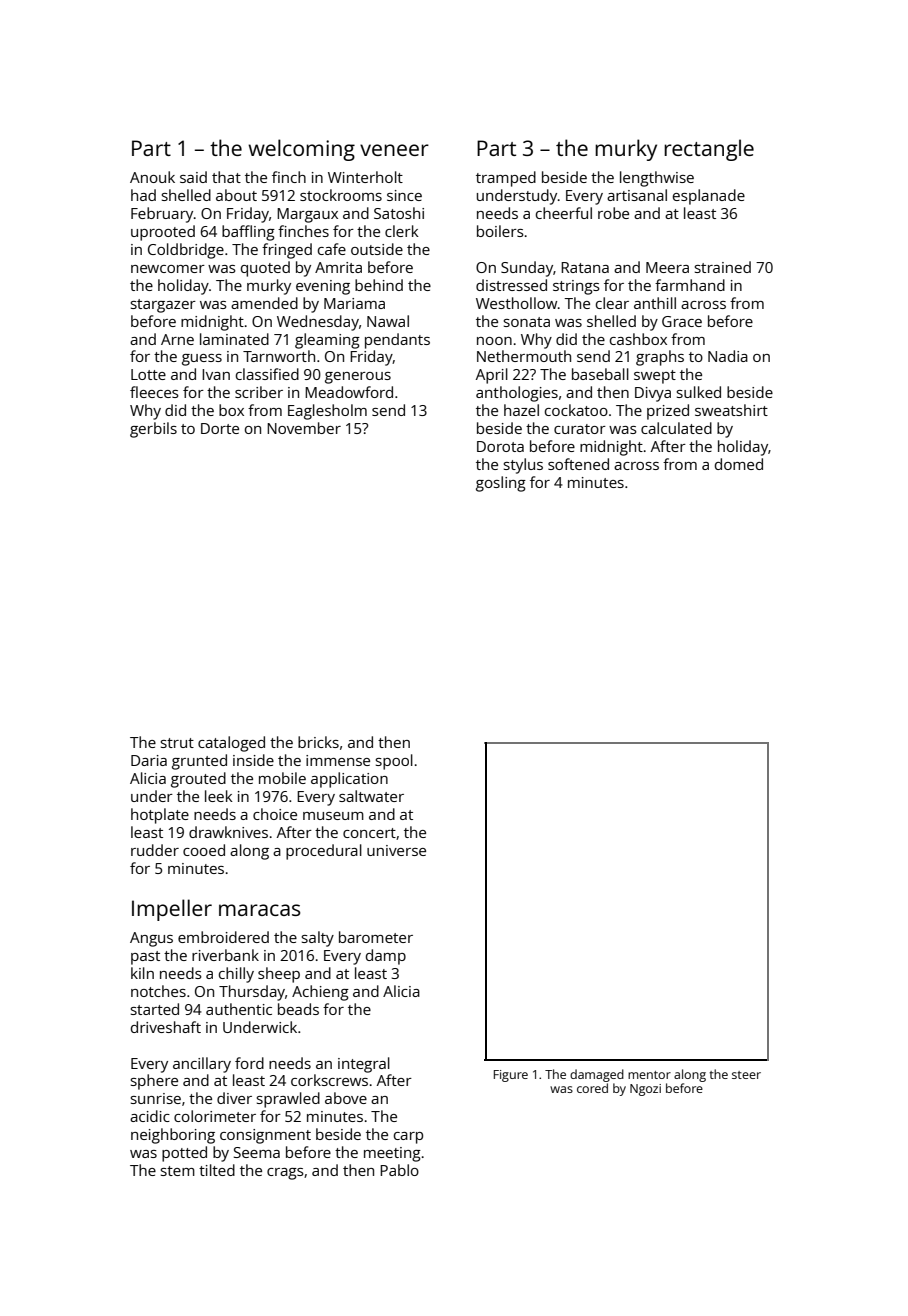  What do you see at coordinates (612, 303) in the image?
I see `clear` at bounding box center [612, 303].
